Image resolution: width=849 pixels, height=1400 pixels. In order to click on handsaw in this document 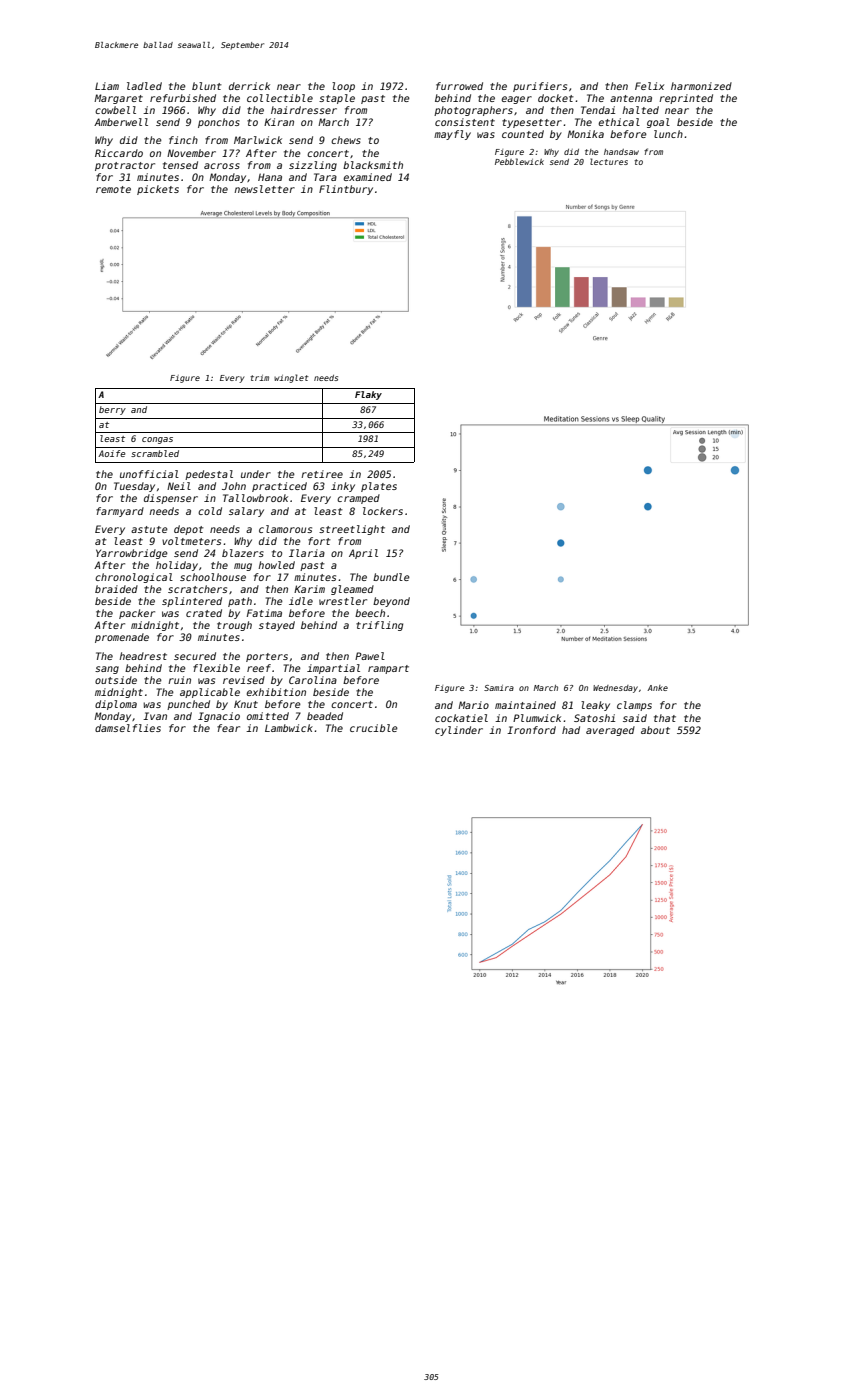, I will do `click(621, 152)`.
